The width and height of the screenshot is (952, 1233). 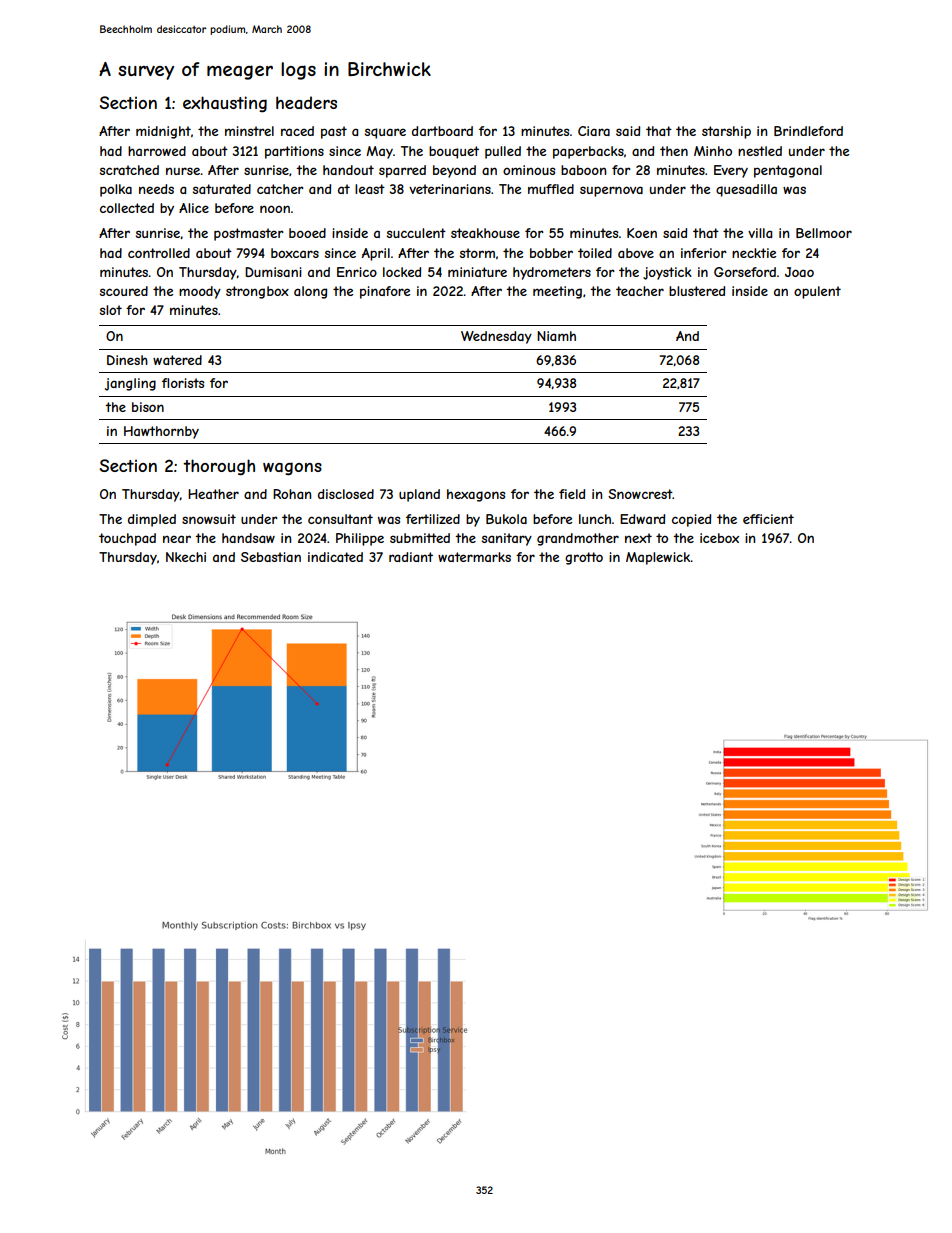 I want to click on along, so click(x=310, y=292).
